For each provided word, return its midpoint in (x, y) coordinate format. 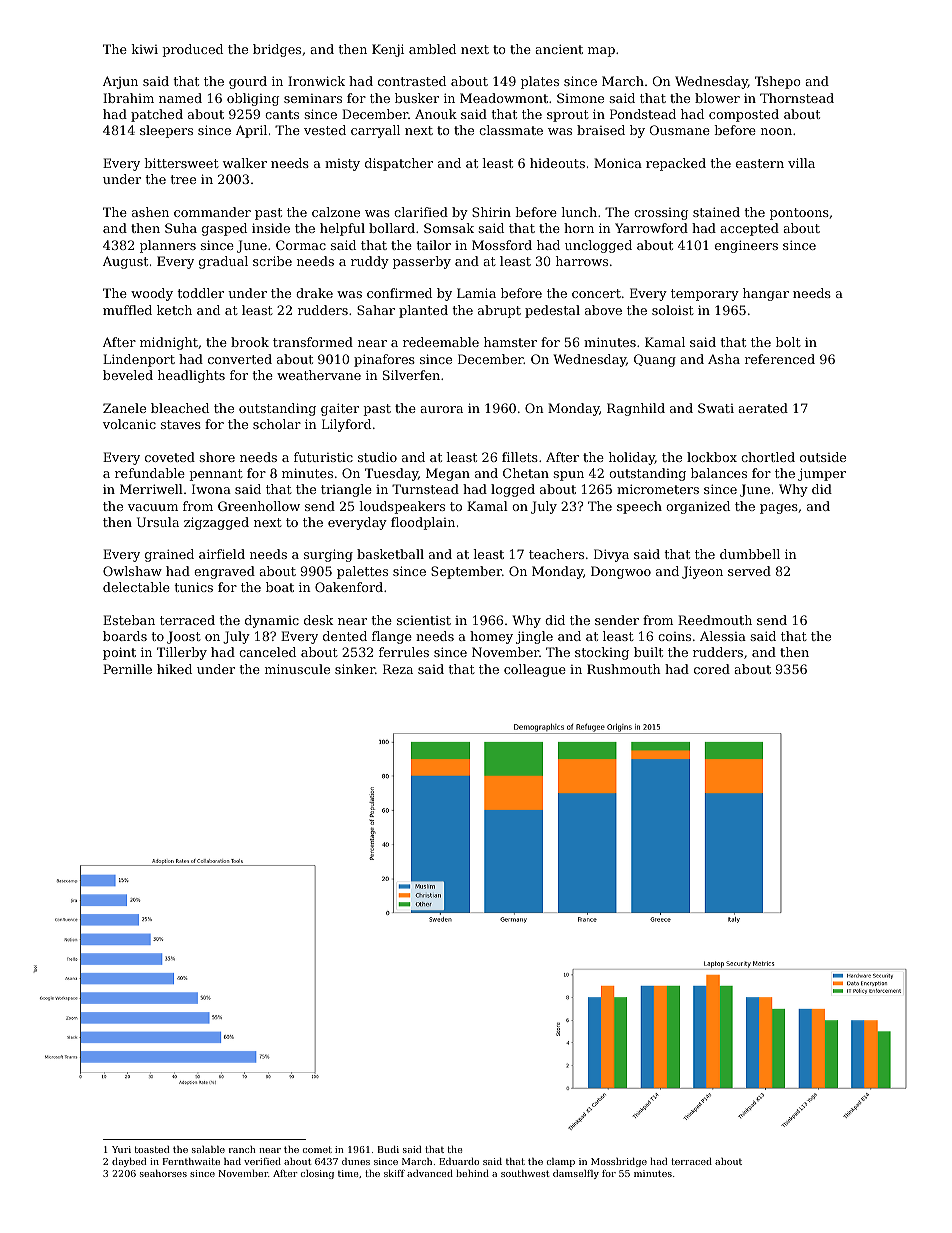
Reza (398, 669)
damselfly (576, 1174)
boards (125, 636)
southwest (525, 1173)
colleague (535, 670)
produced (192, 50)
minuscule (297, 669)
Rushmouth (624, 669)
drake (314, 293)
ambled (432, 49)
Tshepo (778, 82)
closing (317, 1174)
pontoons (799, 214)
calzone (336, 212)
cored (712, 669)
